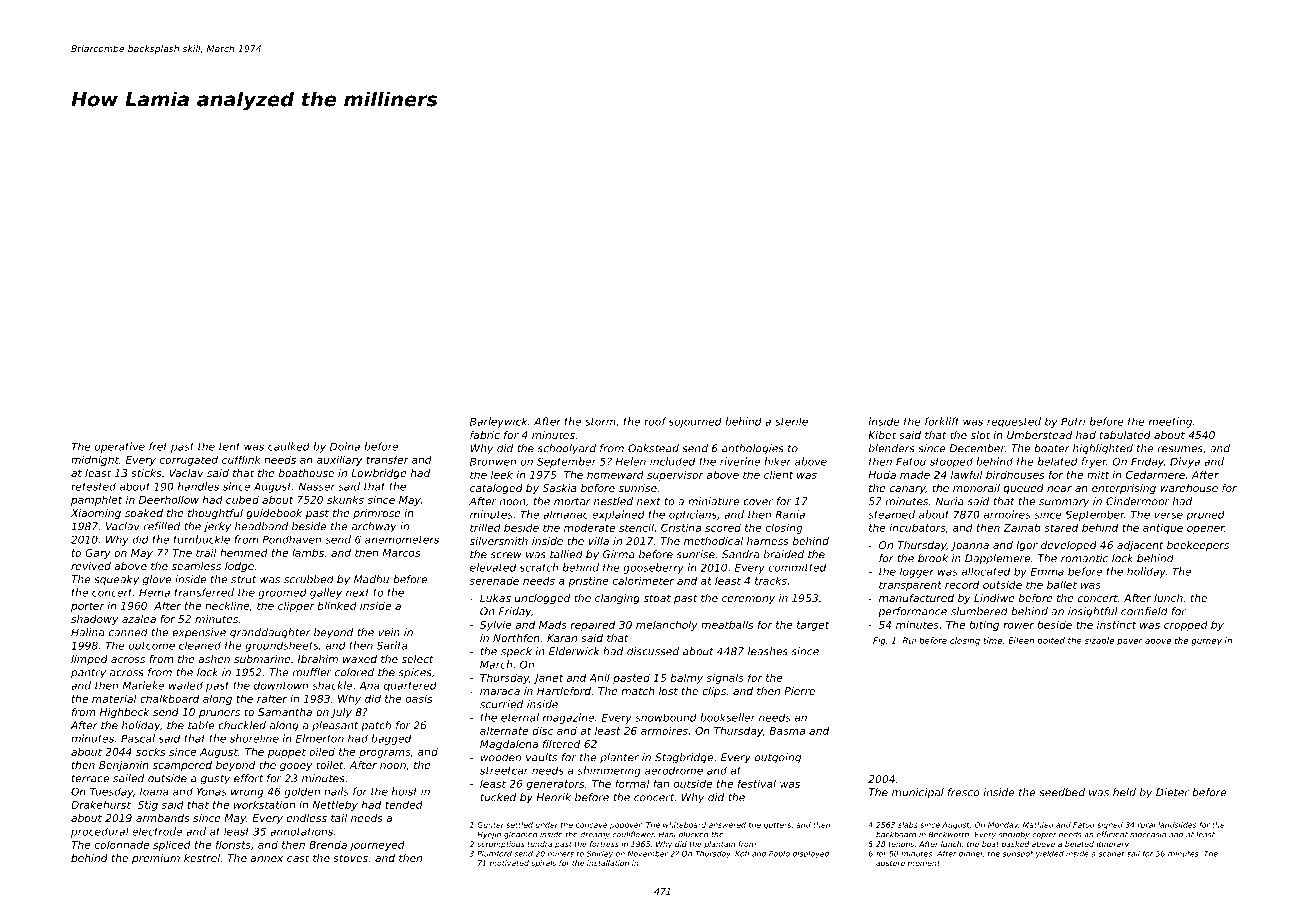  What do you see at coordinates (485, 435) in the image?
I see `fabric` at bounding box center [485, 435].
